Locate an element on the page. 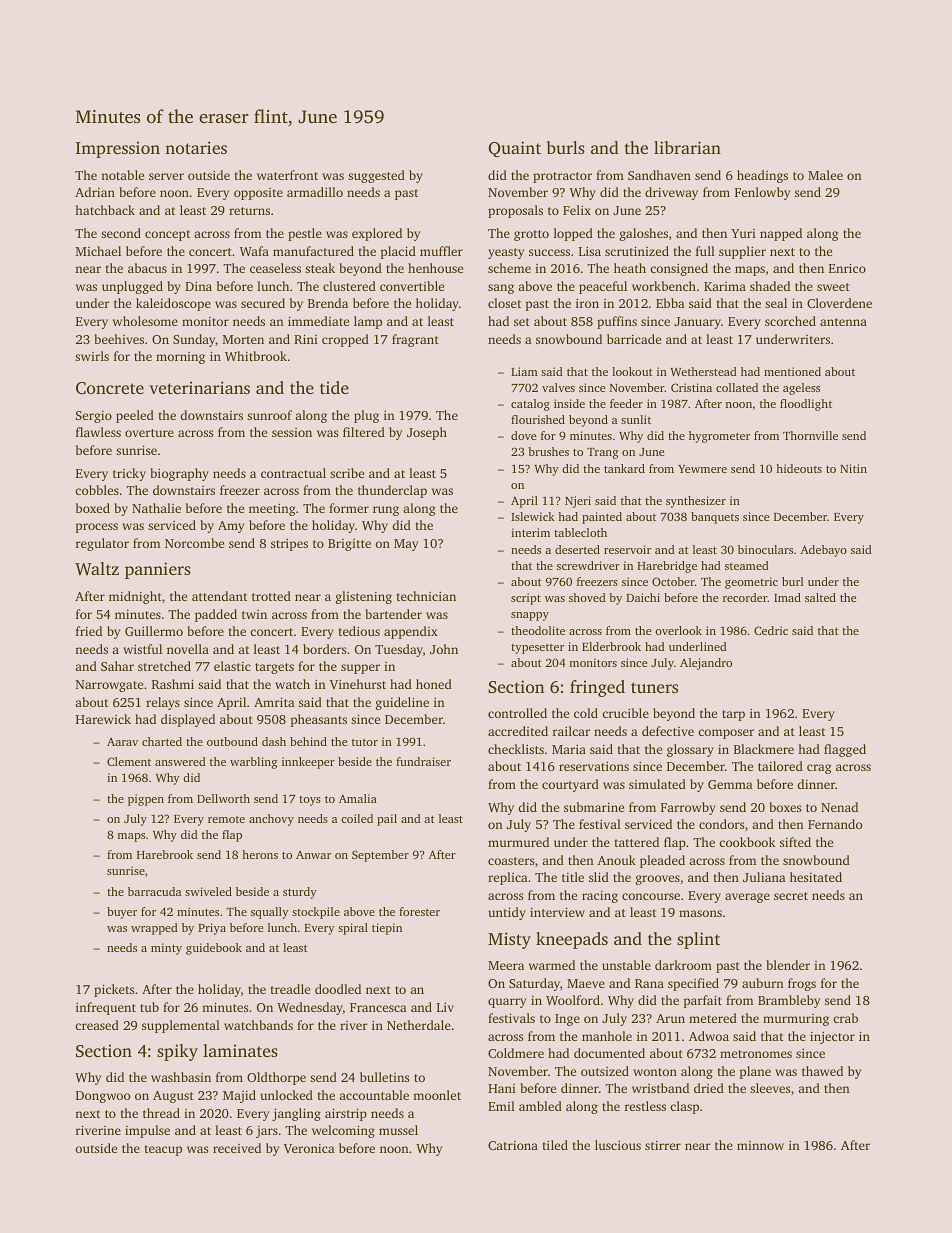  pheasants is located at coordinates (318, 720).
